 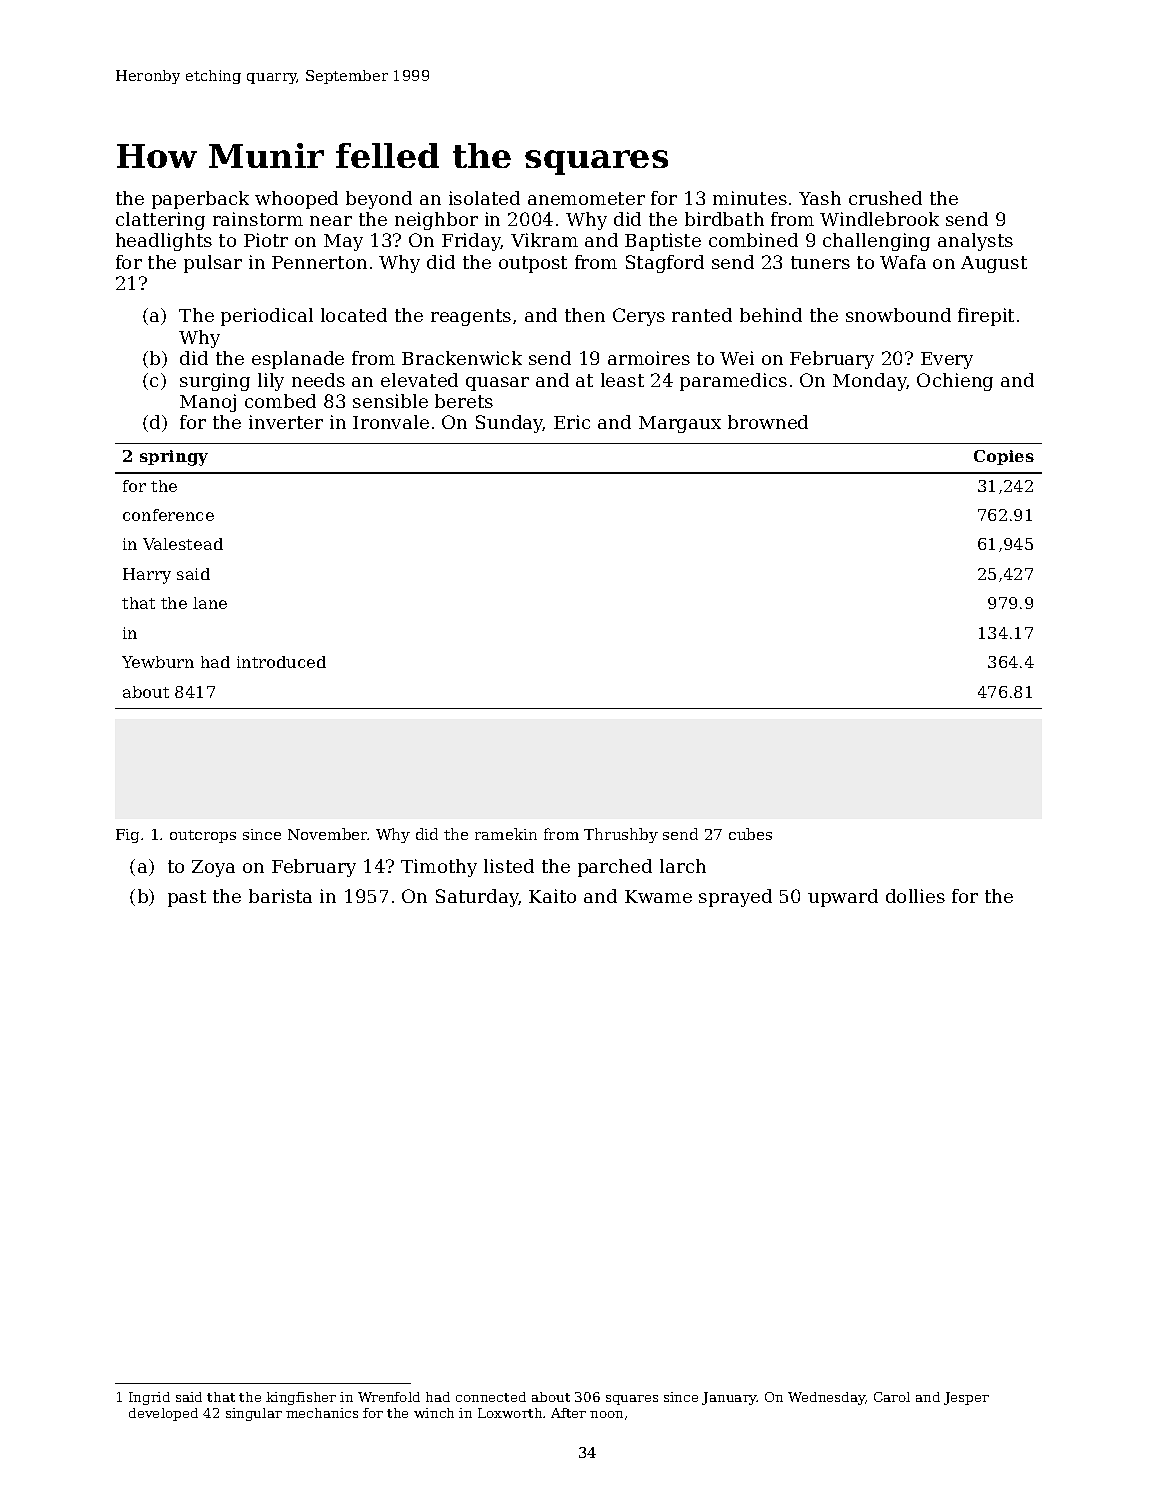 What do you see at coordinates (160, 221) in the page?
I see `clattering` at bounding box center [160, 221].
